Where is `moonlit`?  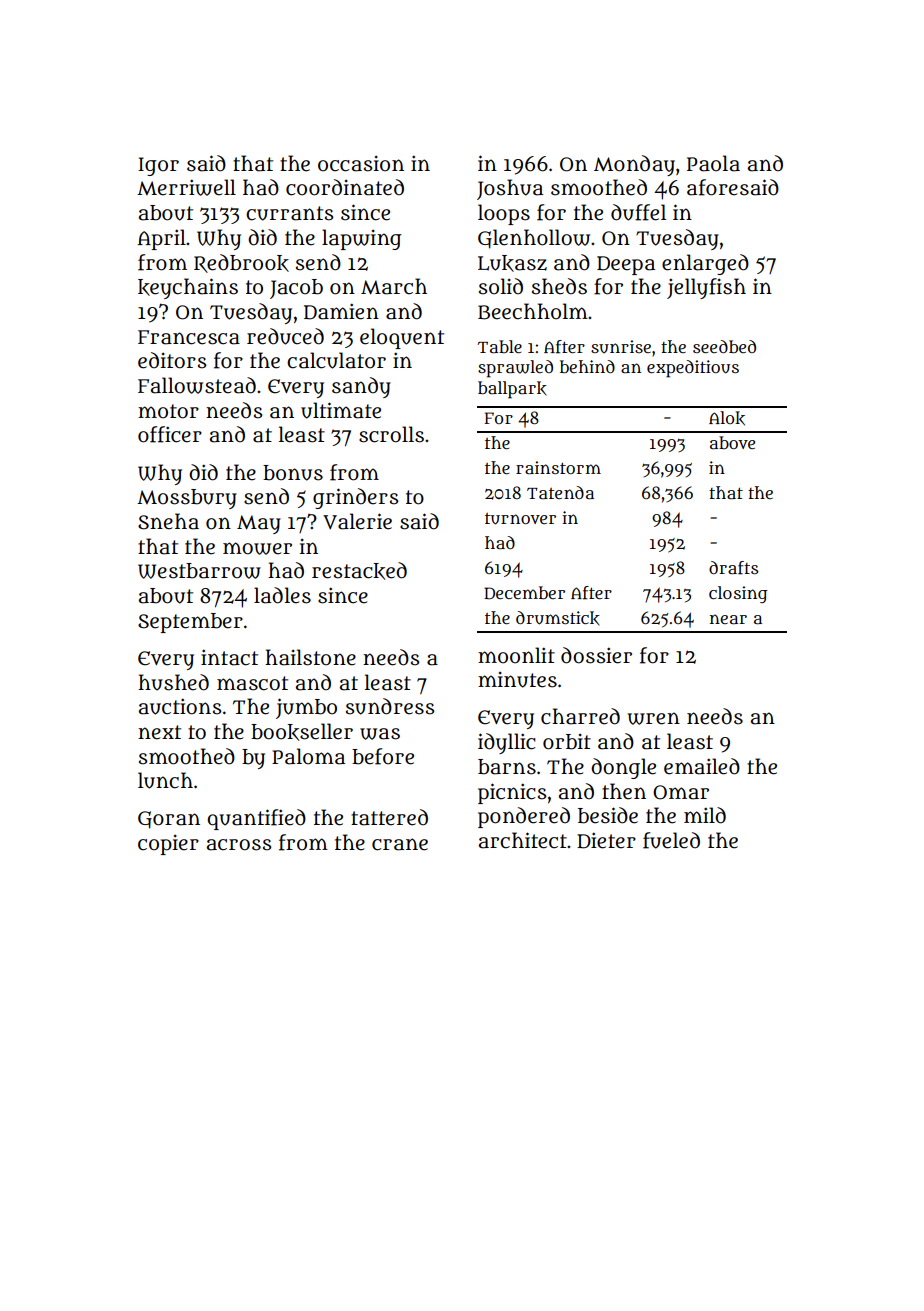 moonlit is located at coordinates (516, 655).
